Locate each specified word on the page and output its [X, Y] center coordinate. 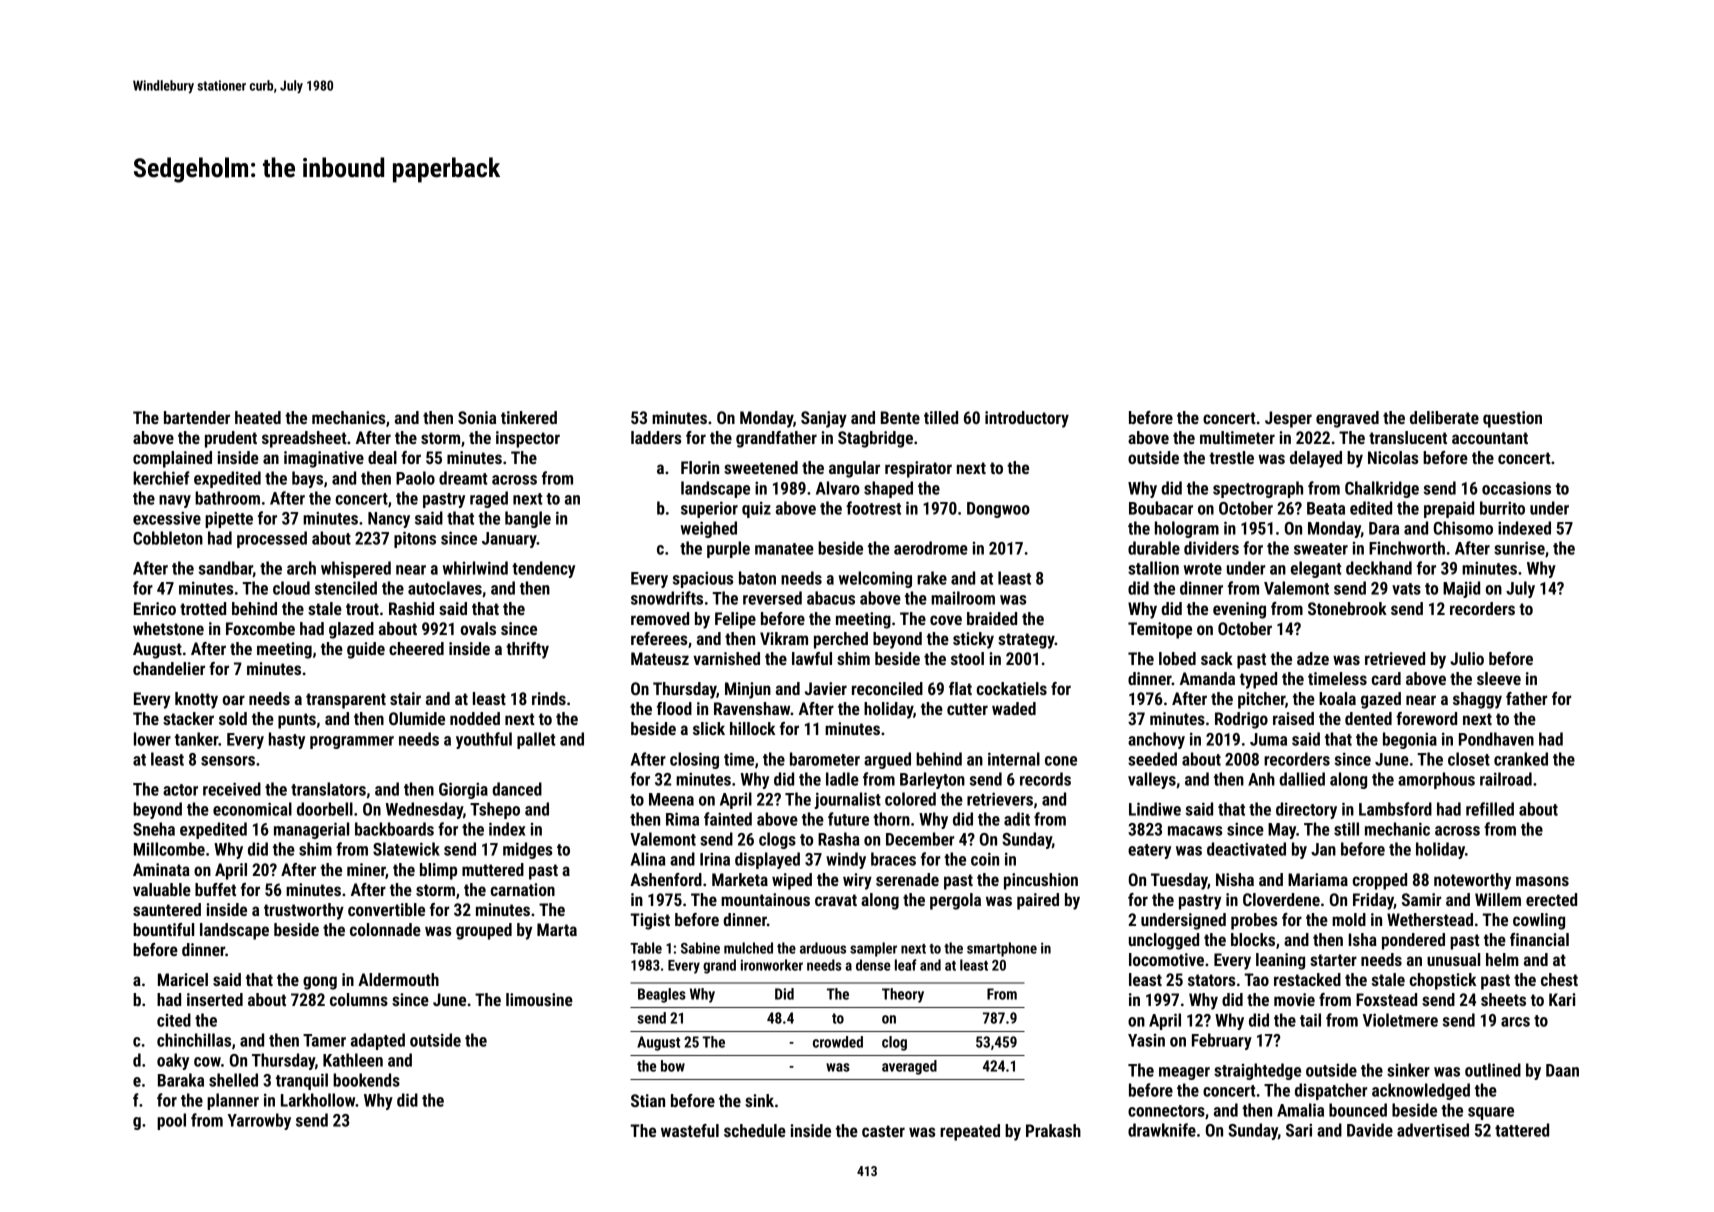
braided [992, 618]
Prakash [1053, 1130]
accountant [1490, 438]
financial [1539, 939]
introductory [1027, 419]
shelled [233, 1080]
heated [258, 417]
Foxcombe [260, 628]
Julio [1467, 658]
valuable [162, 889]
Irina [715, 859]
